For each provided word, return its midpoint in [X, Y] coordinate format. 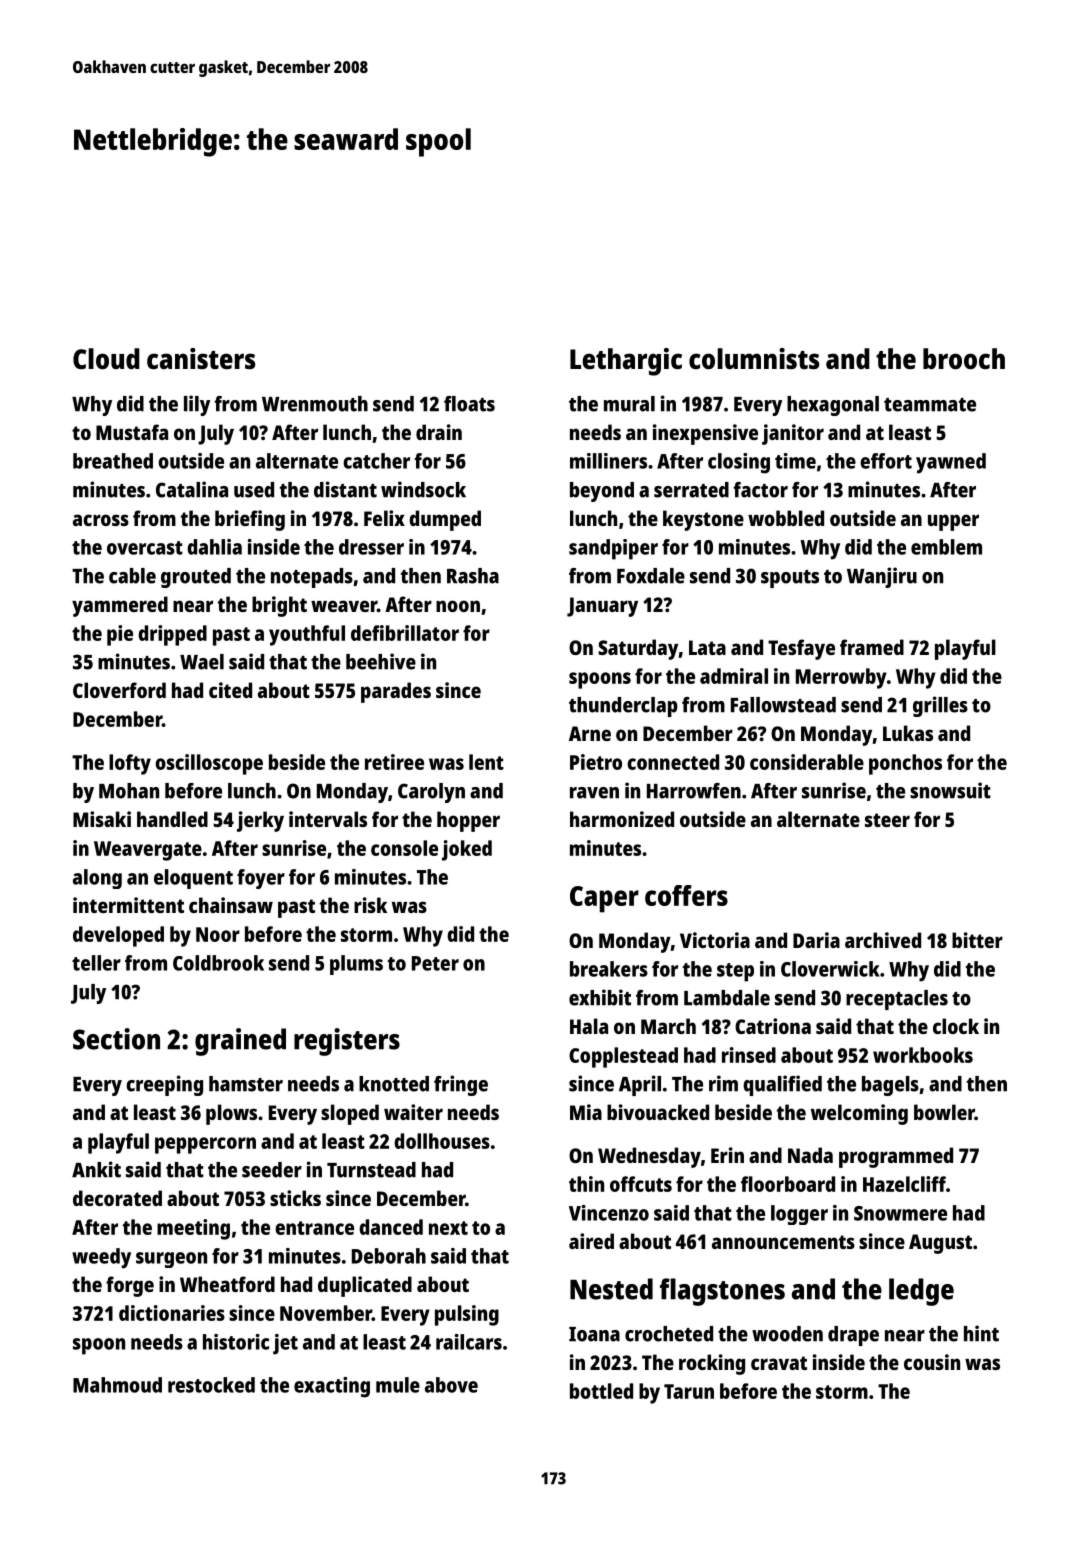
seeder [272, 1170]
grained [240, 1042]
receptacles [897, 1000]
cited [230, 690]
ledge [921, 1292]
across [101, 520]
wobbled [786, 518]
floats [469, 404]
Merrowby [841, 678]
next [448, 1228]
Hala [589, 1026]
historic [236, 1342]
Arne [590, 733]
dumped [445, 520]
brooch [964, 359]
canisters [201, 358]
